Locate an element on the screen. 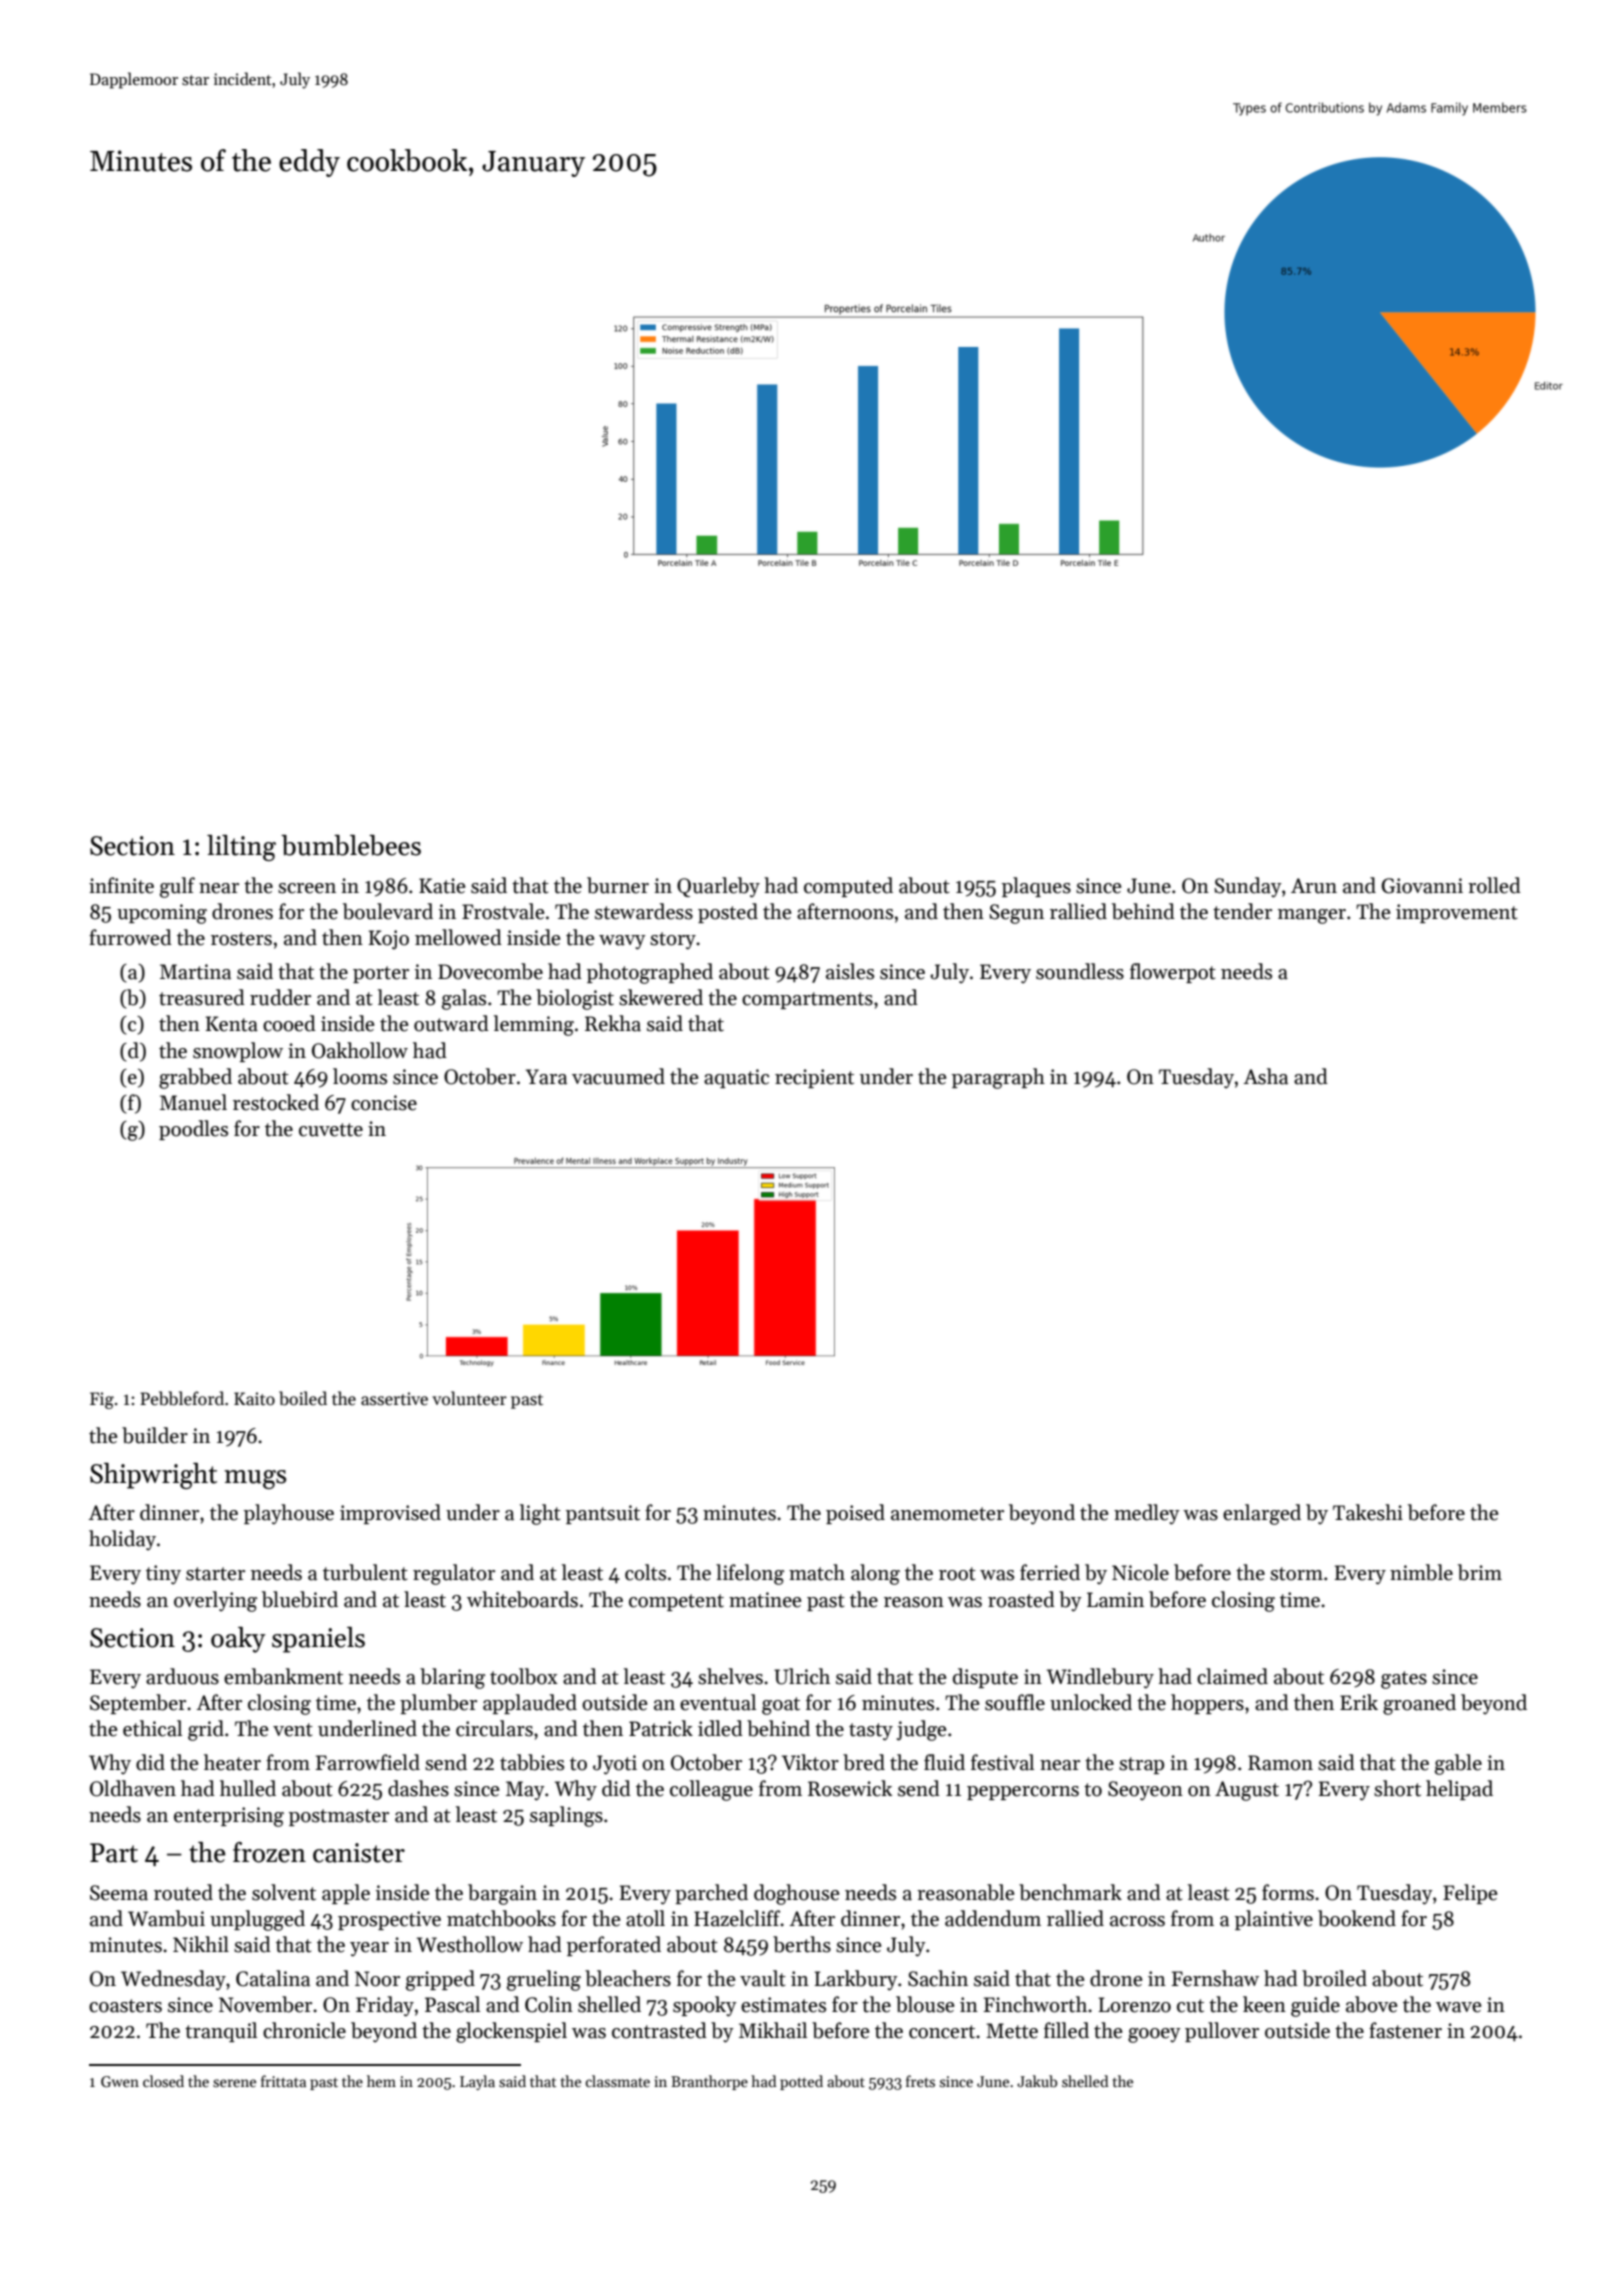  Quarleby is located at coordinates (718, 887).
